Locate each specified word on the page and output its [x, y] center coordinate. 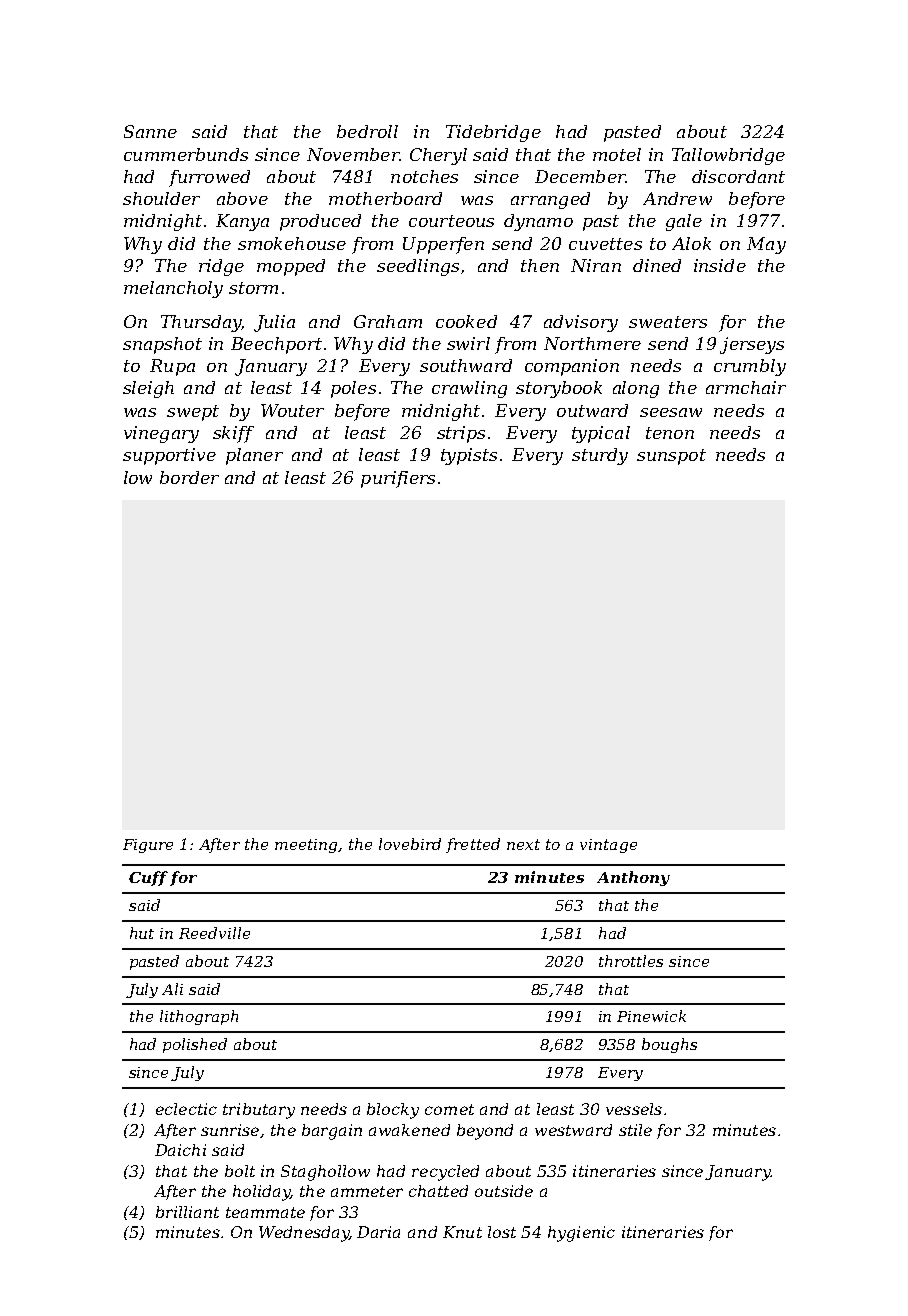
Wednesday [304, 1234]
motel [617, 154]
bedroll [367, 131]
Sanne [150, 131]
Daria [378, 1232]
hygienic [581, 1234]
